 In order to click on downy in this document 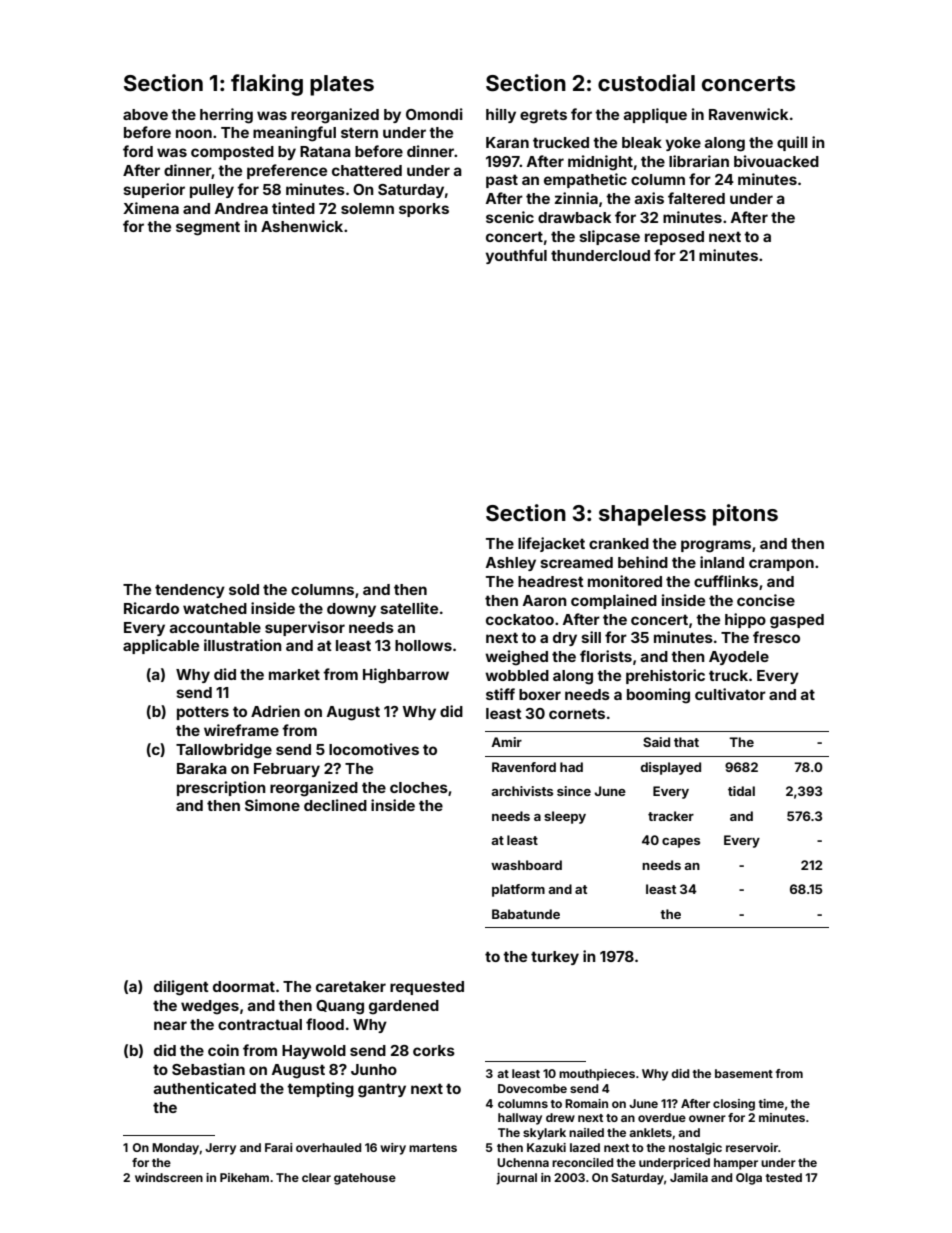, I will do `click(351, 610)`.
